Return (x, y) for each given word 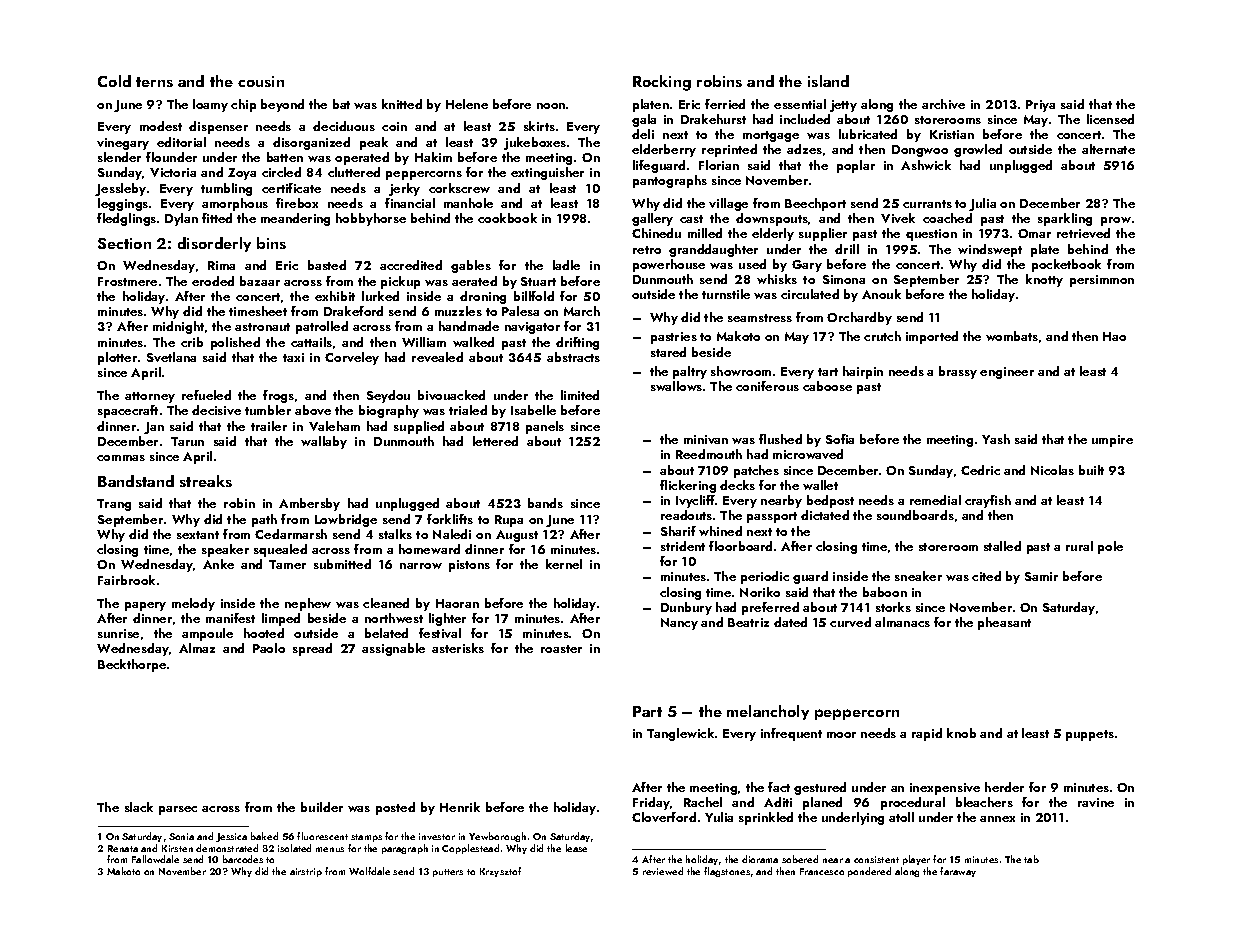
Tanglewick (680, 734)
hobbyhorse (371, 219)
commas (121, 458)
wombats (1012, 336)
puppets (1090, 735)
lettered (495, 441)
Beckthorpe (132, 665)
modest (161, 126)
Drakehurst (713, 119)
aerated (474, 281)
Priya (1040, 106)
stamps (366, 838)
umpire (1112, 441)
